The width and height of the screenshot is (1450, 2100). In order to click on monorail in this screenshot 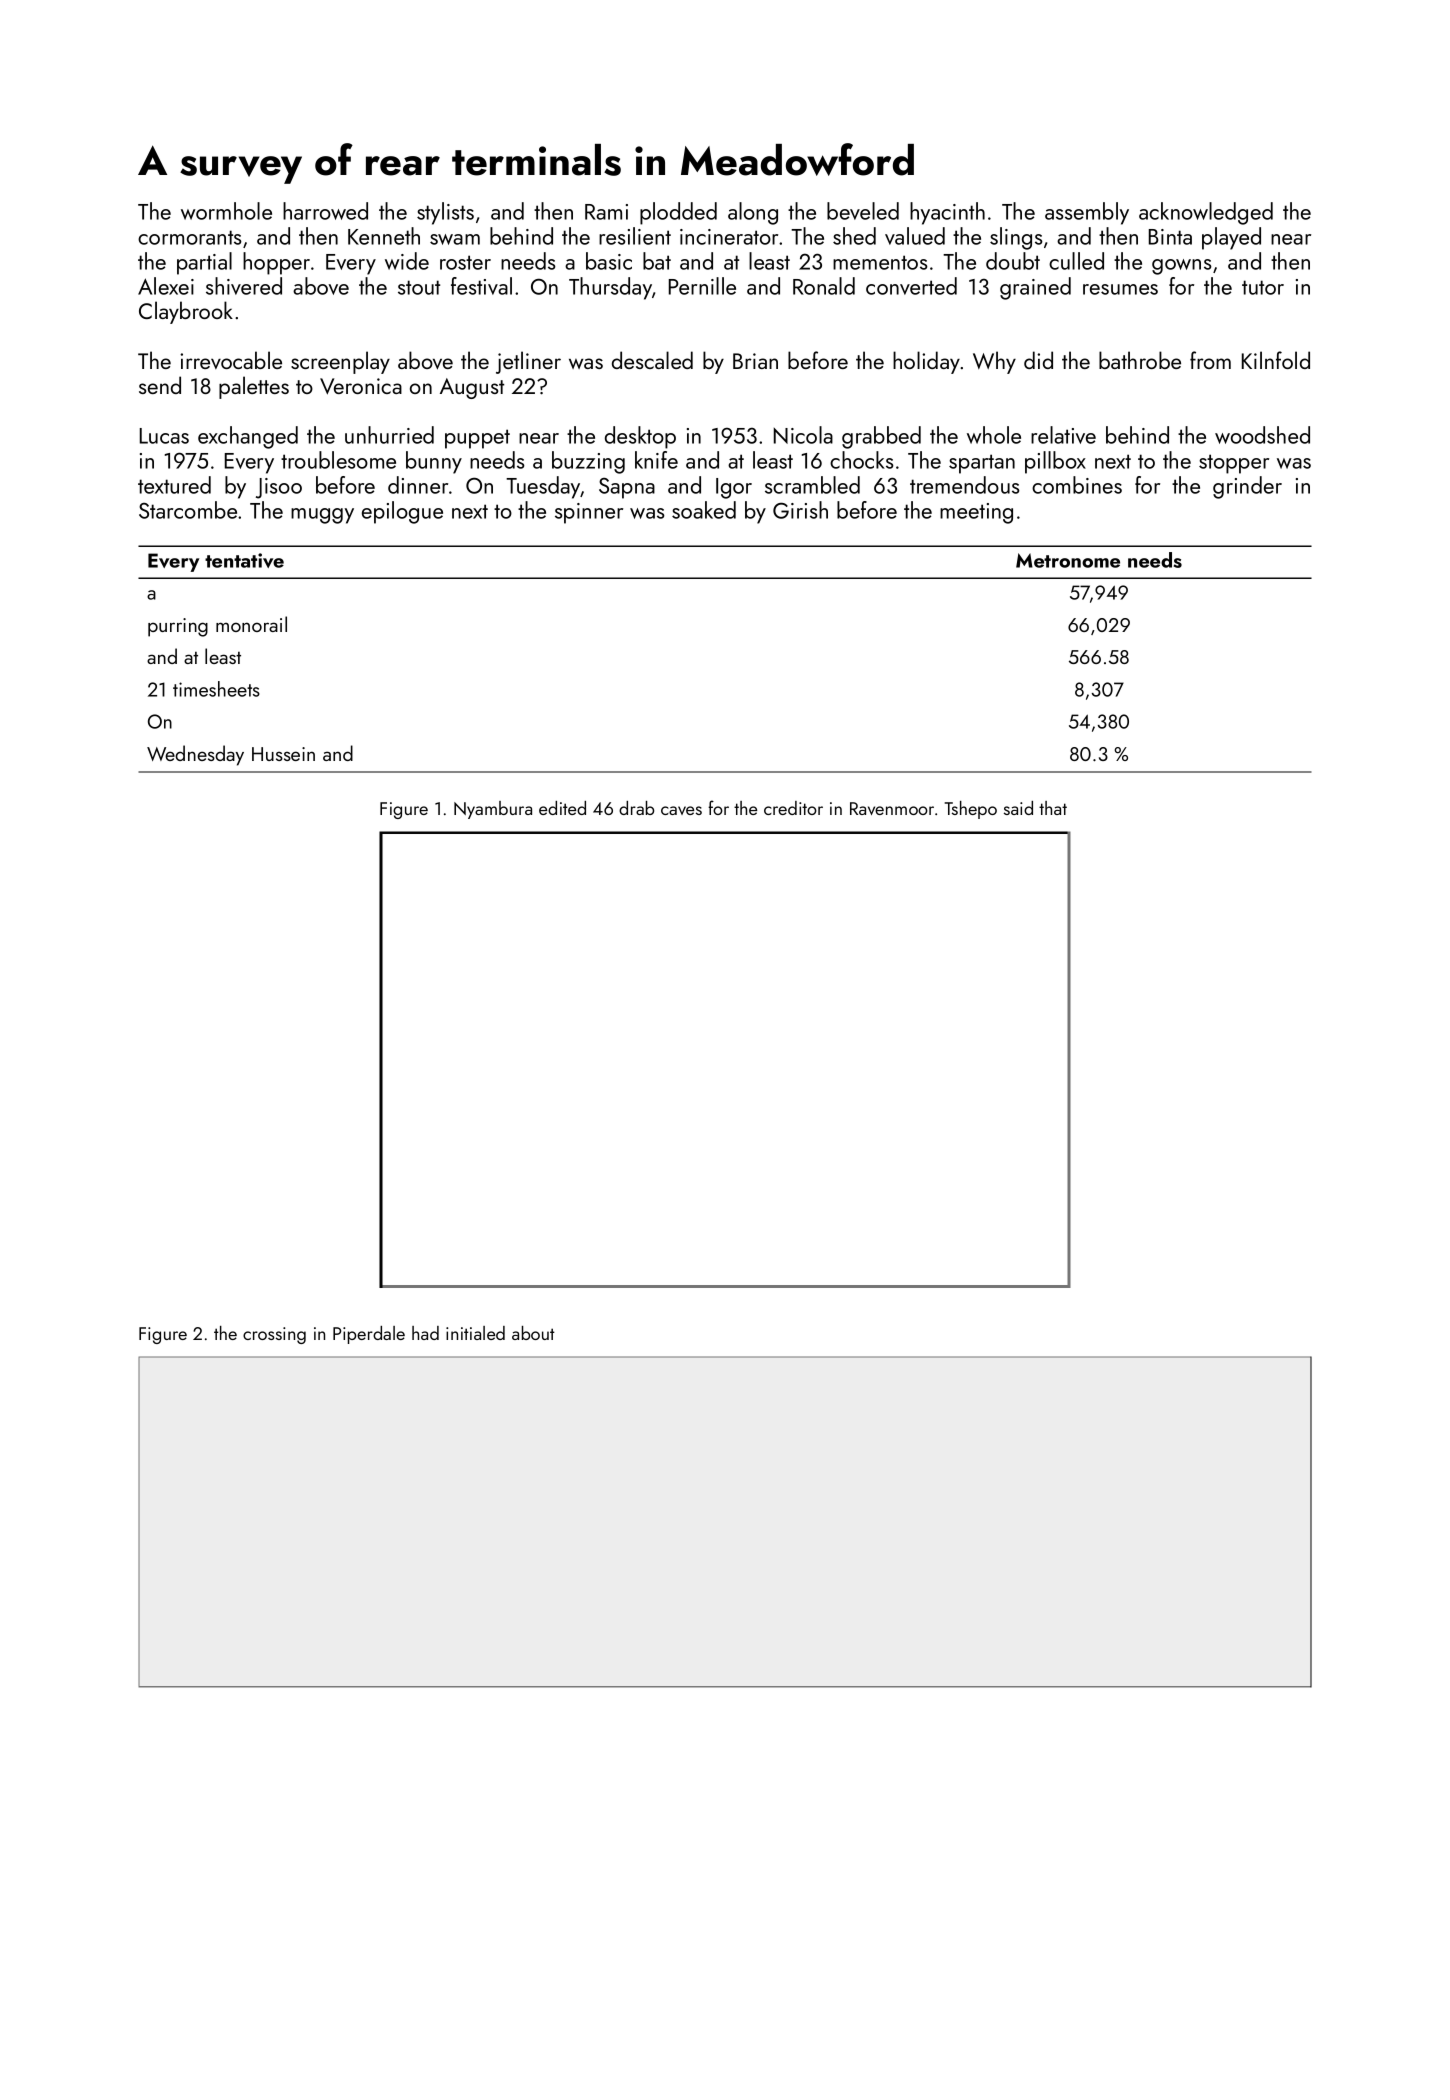, I will do `click(251, 624)`.
